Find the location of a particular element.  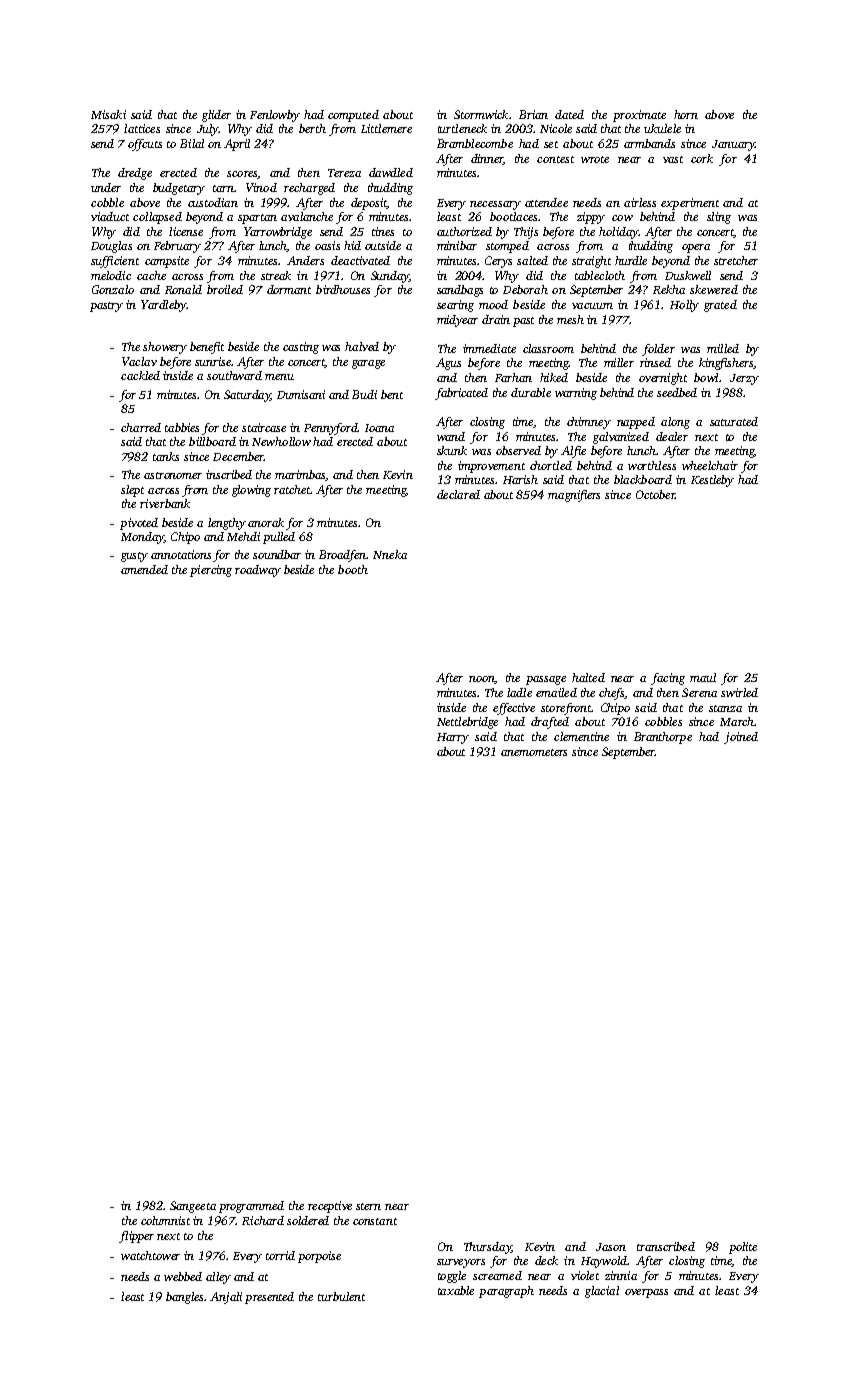

transcribed is located at coordinates (666, 1246).
